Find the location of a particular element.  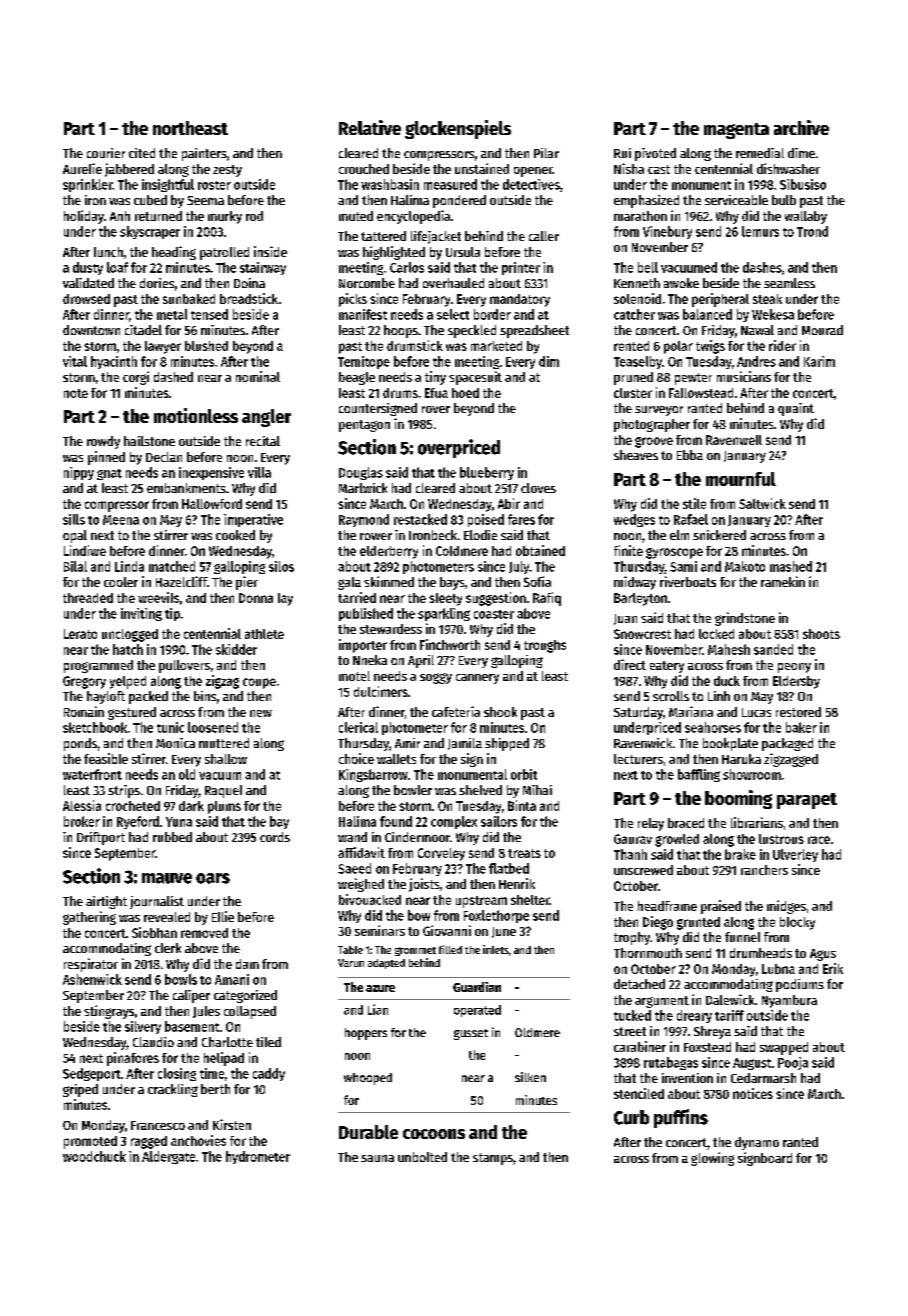

troughs is located at coordinates (545, 646).
